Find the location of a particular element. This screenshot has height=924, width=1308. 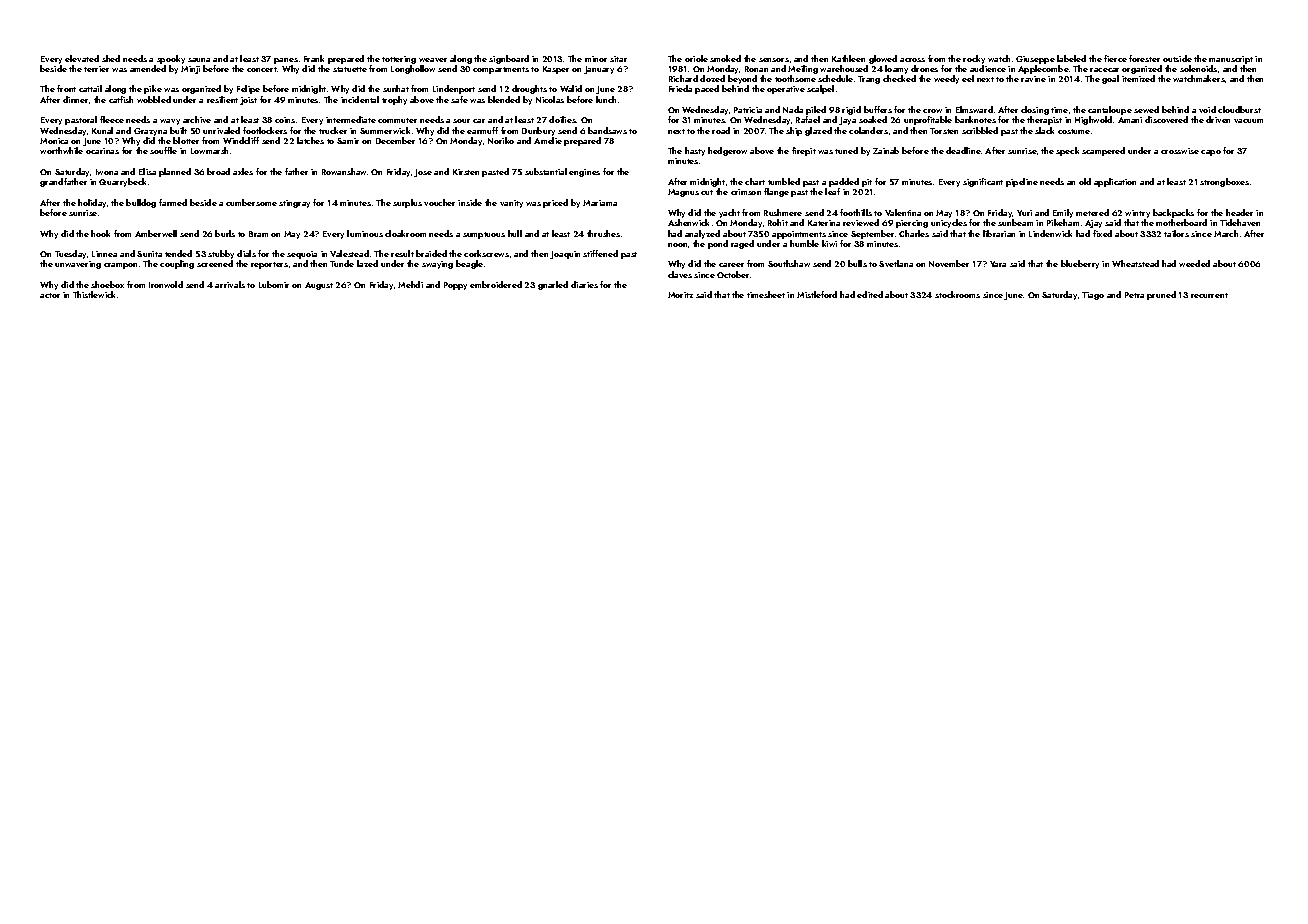

manuscript is located at coordinates (1231, 60).
